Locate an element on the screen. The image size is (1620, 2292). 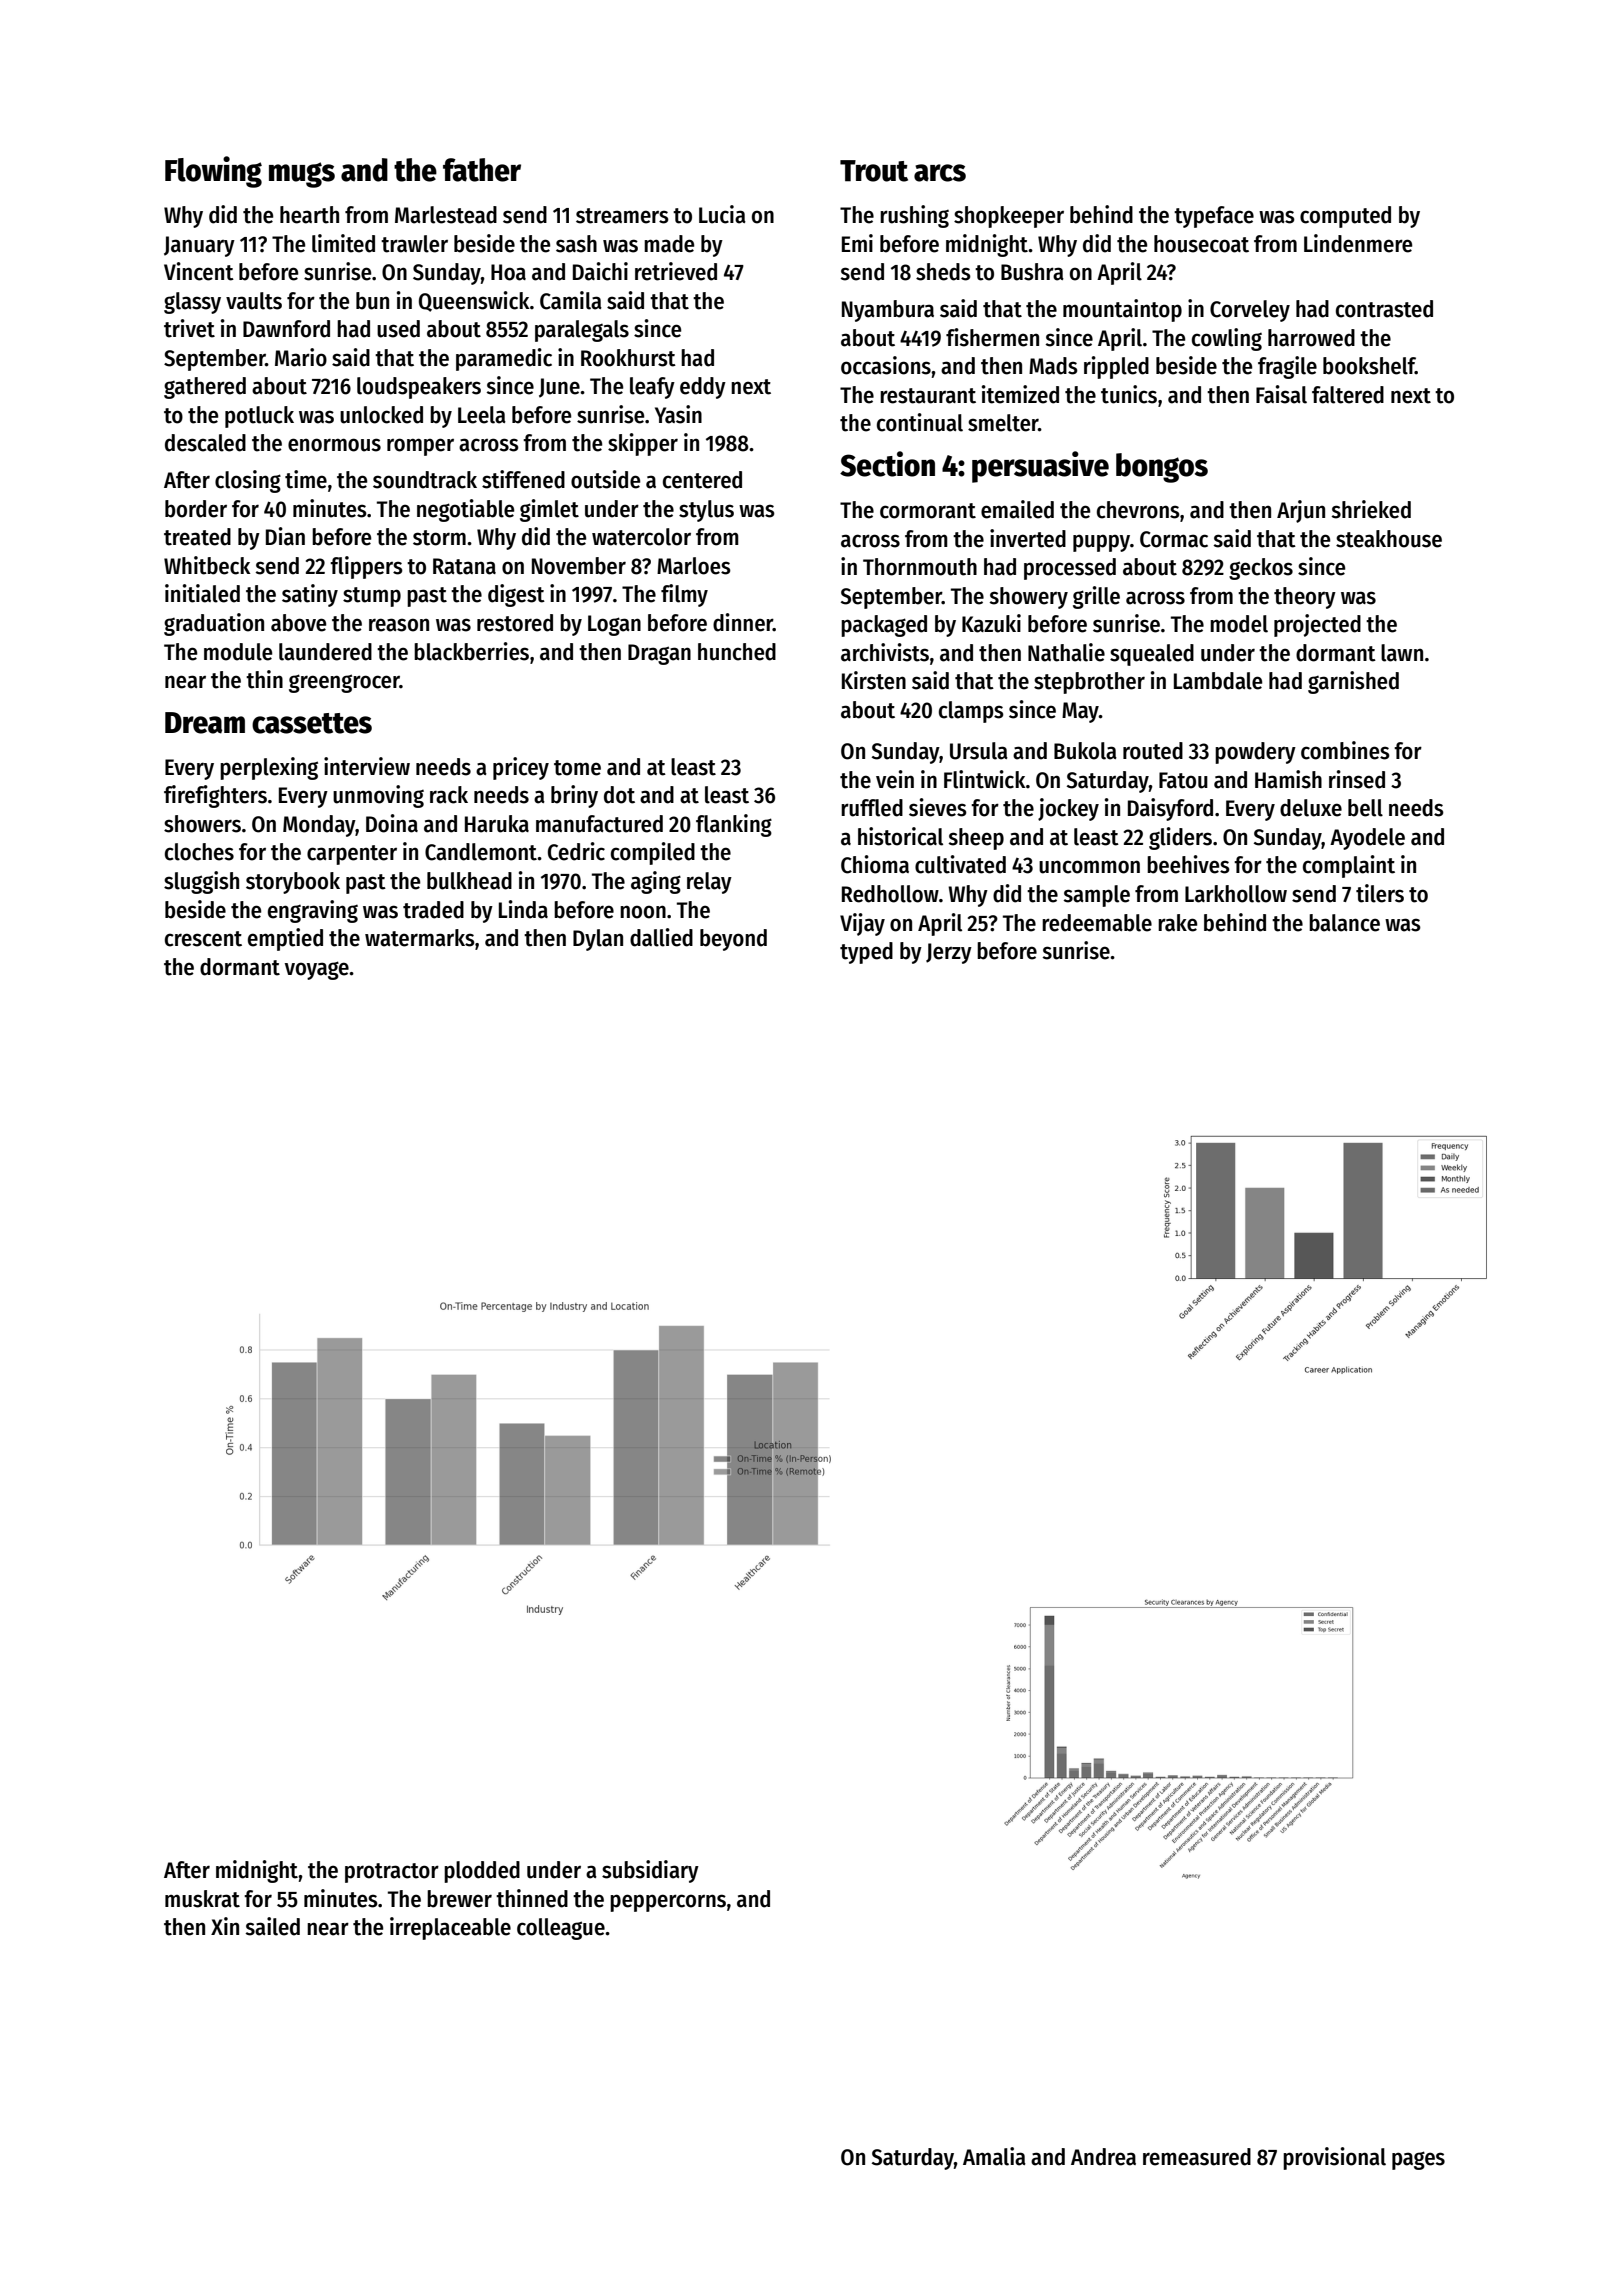
father is located at coordinates (482, 170).
